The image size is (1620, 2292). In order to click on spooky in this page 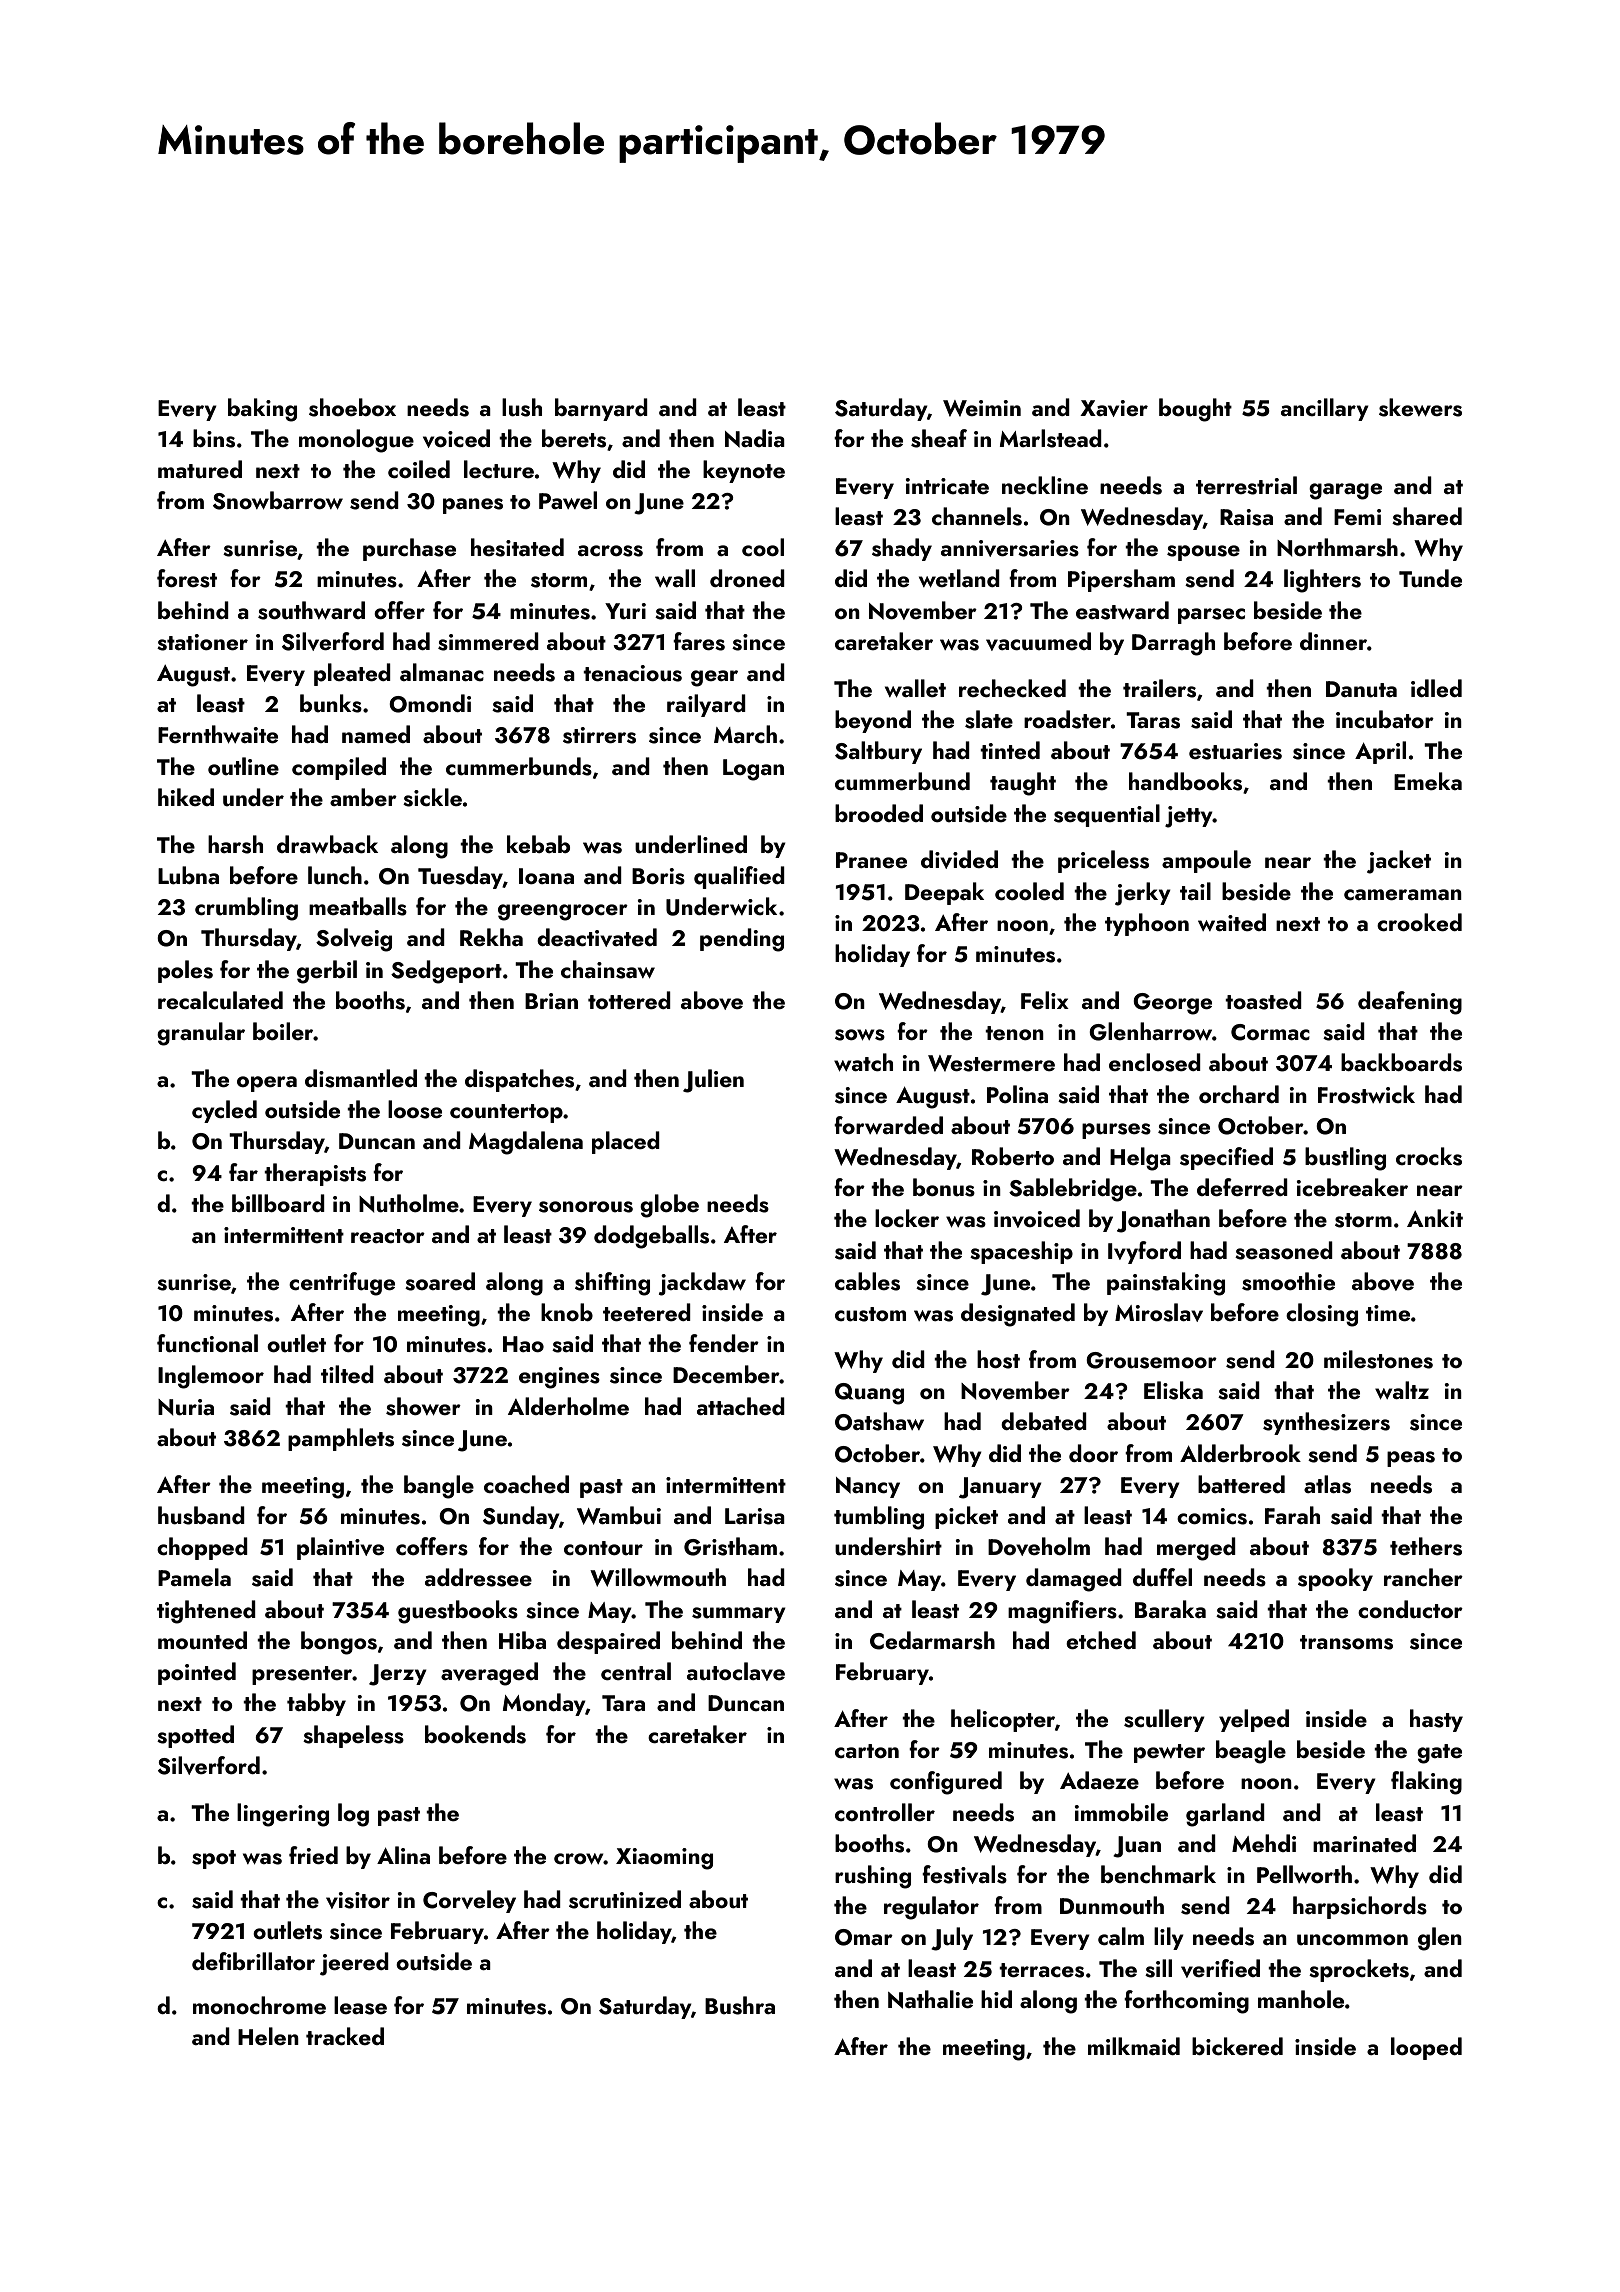, I will do `click(1335, 1579)`.
